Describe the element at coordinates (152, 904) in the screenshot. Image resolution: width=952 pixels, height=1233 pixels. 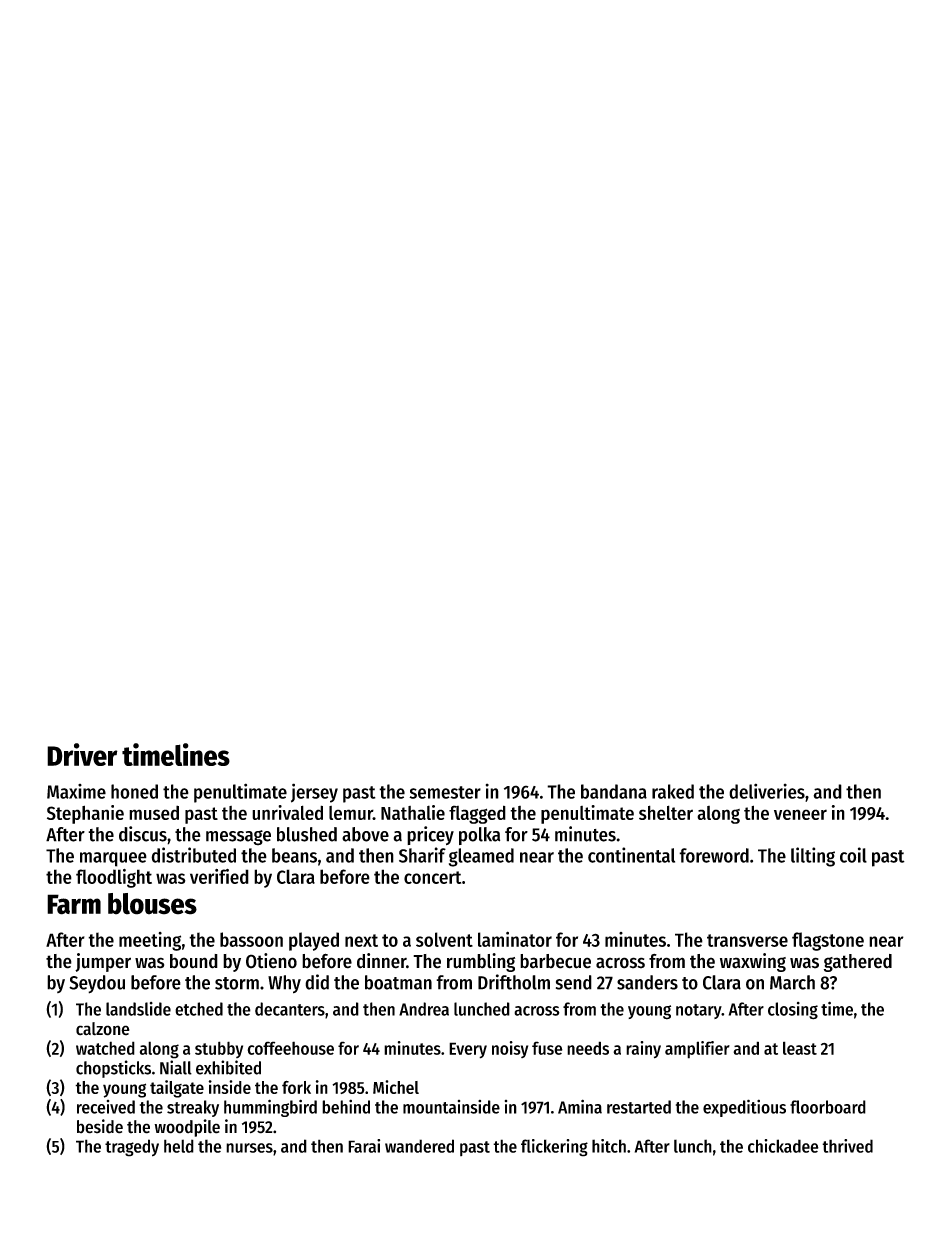
I see `blouses` at that location.
